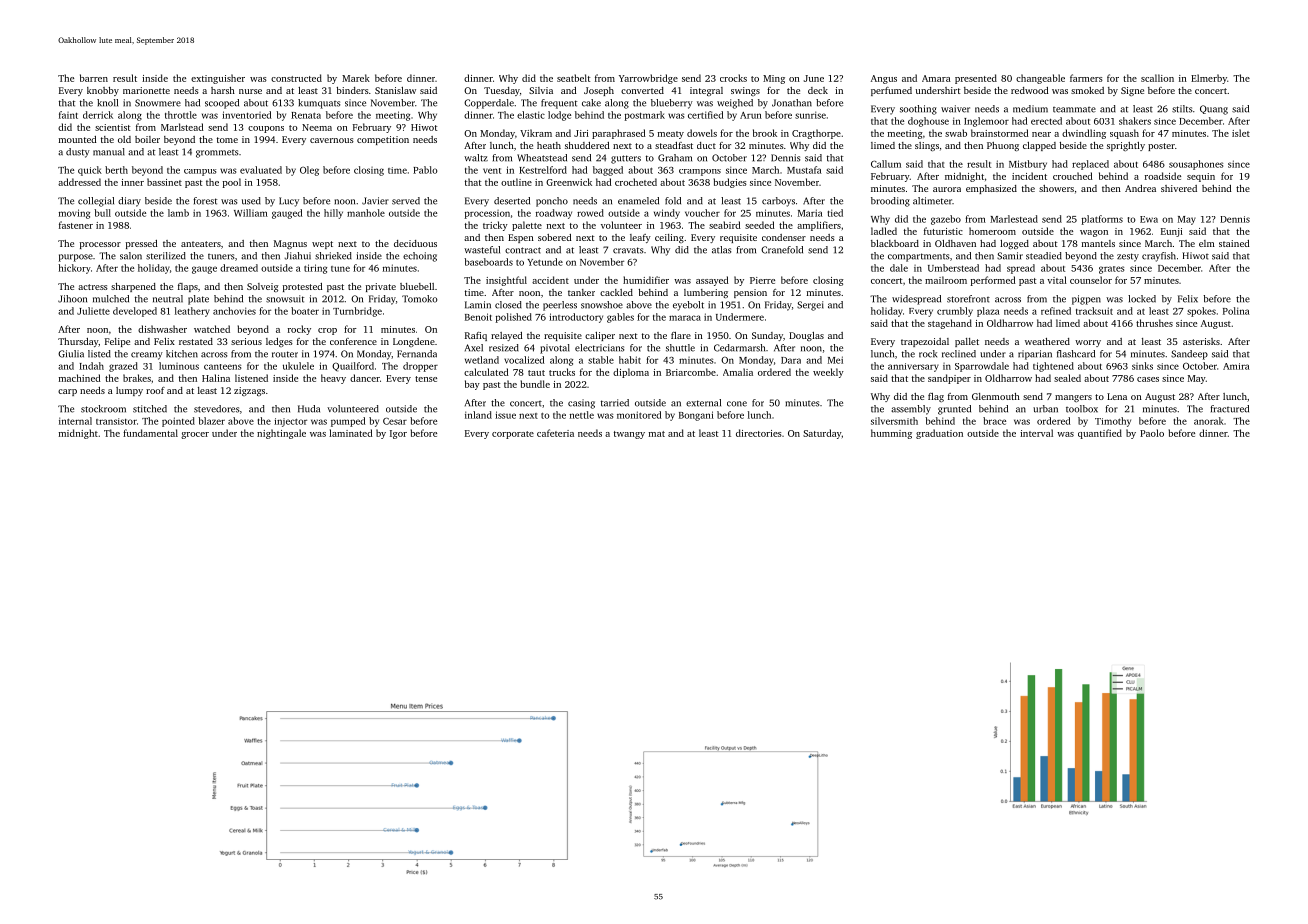 Image resolution: width=1308 pixels, height=924 pixels. Describe the element at coordinates (290, 244) in the screenshot. I see `Magnus` at that location.
